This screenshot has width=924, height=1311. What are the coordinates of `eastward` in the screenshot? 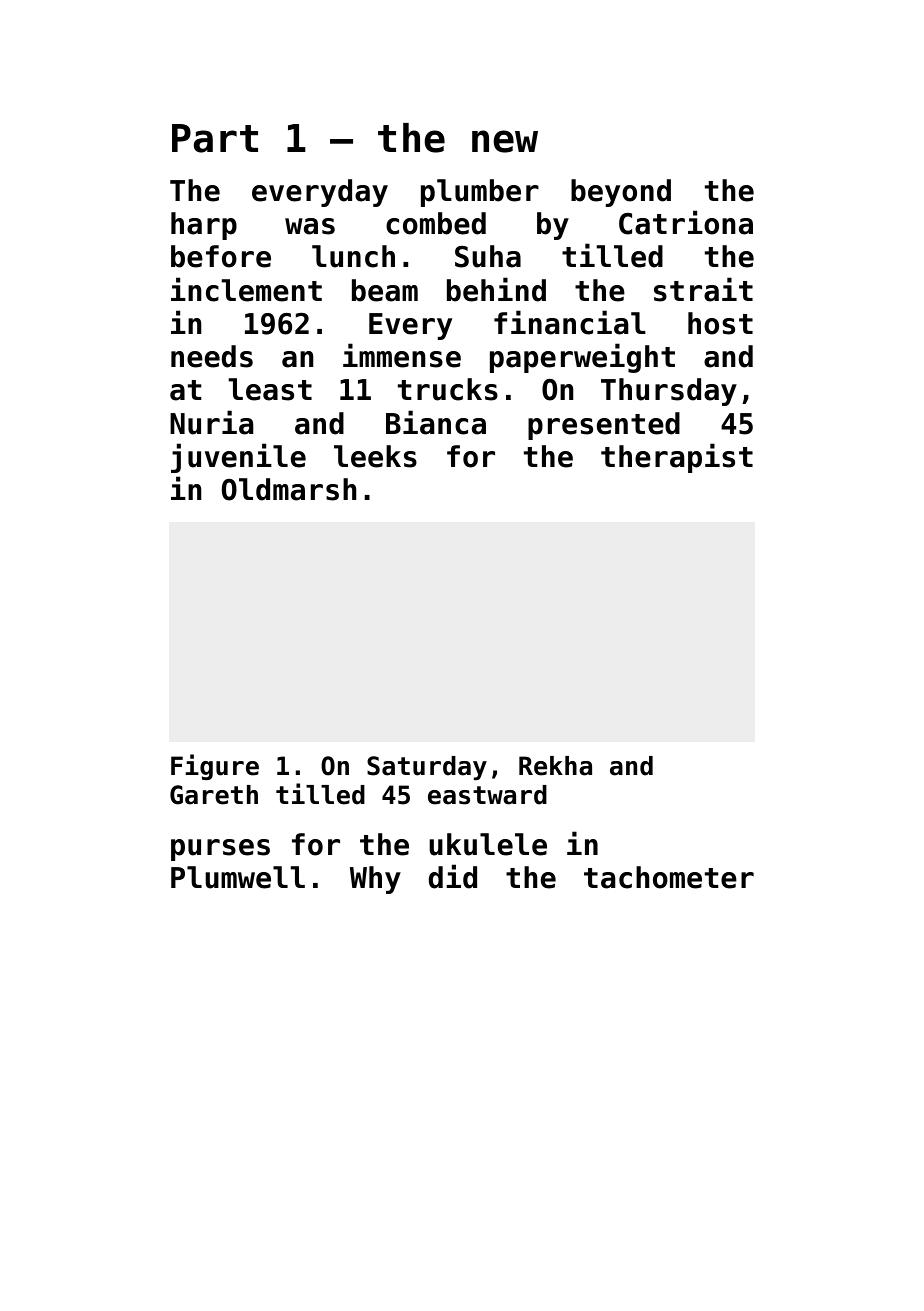 It's located at (487, 795).
